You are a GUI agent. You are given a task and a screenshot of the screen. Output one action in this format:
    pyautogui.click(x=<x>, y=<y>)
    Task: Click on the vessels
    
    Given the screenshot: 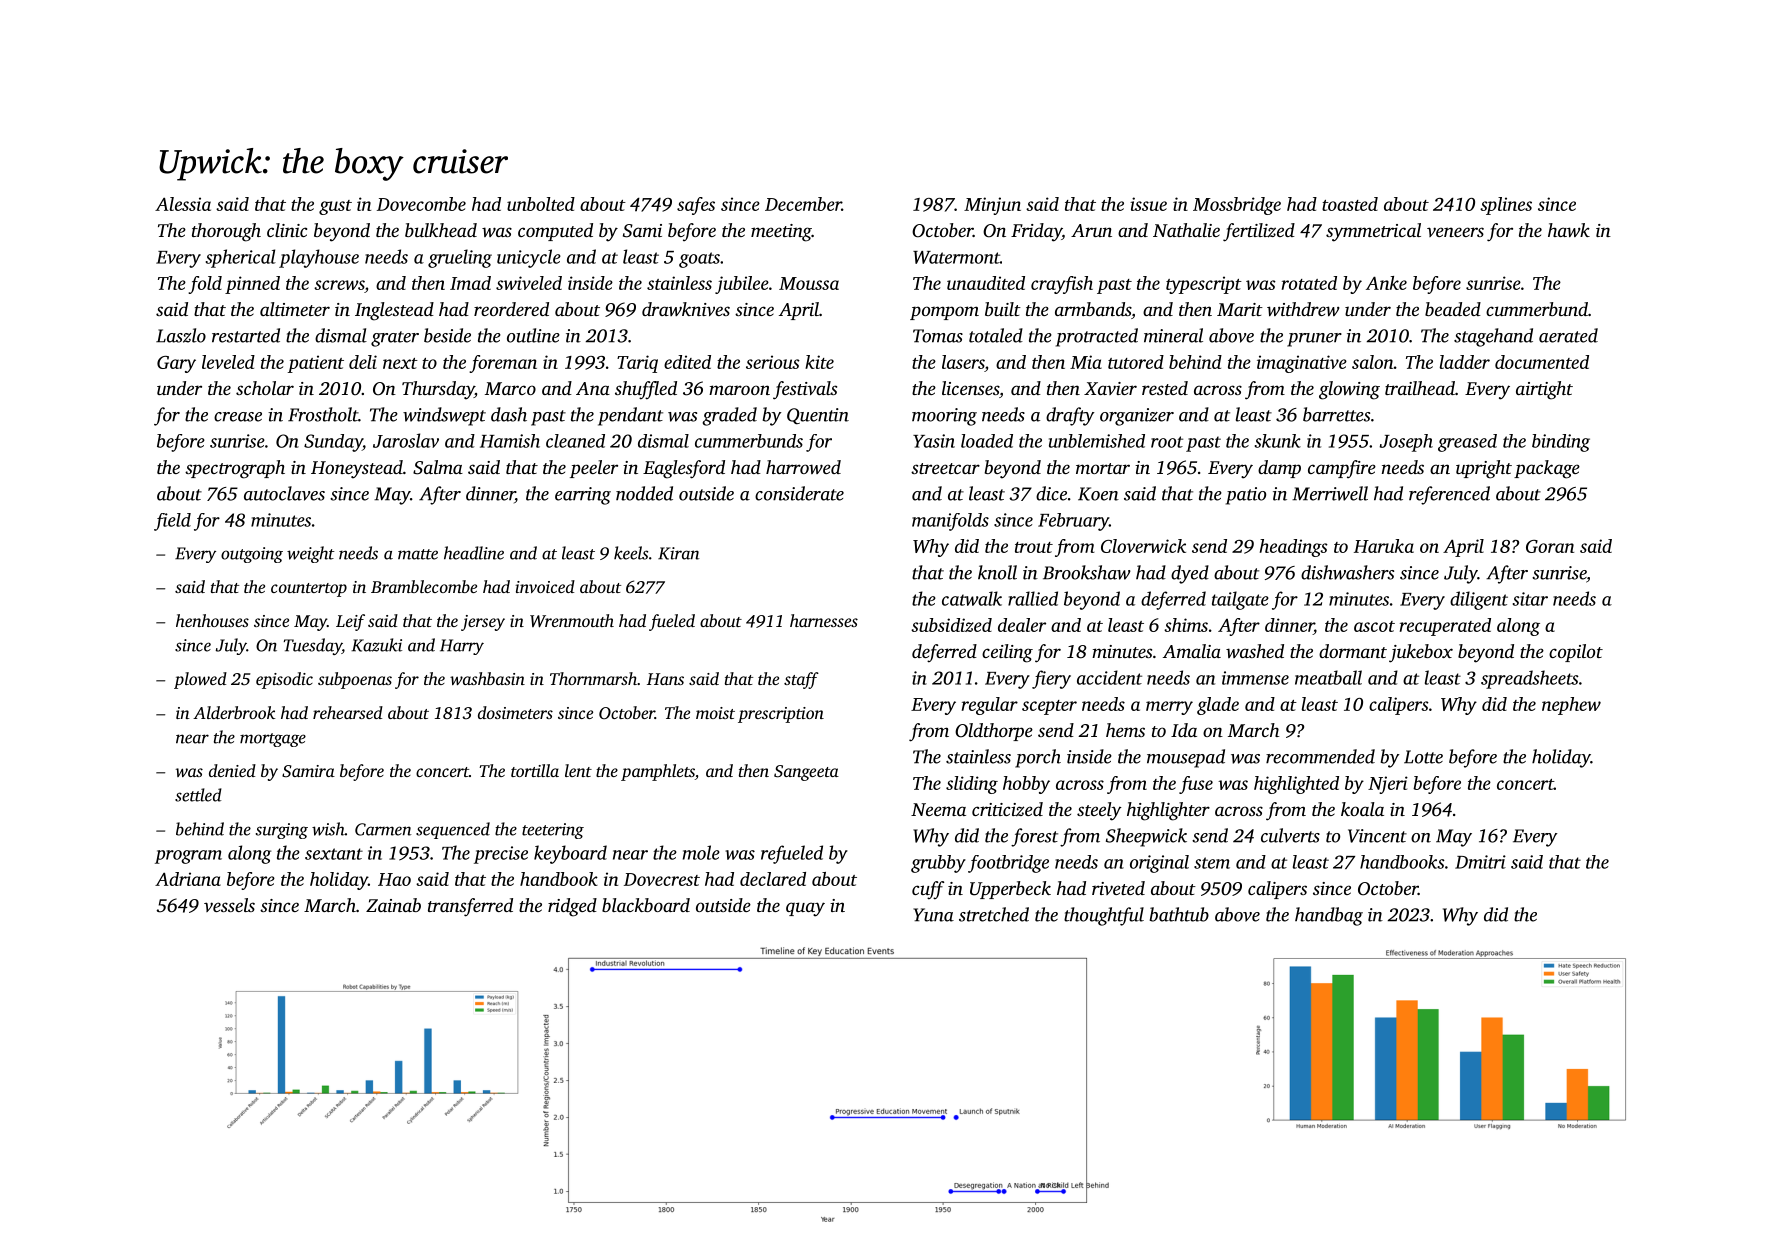 What is the action you would take?
    pyautogui.click(x=229, y=905)
